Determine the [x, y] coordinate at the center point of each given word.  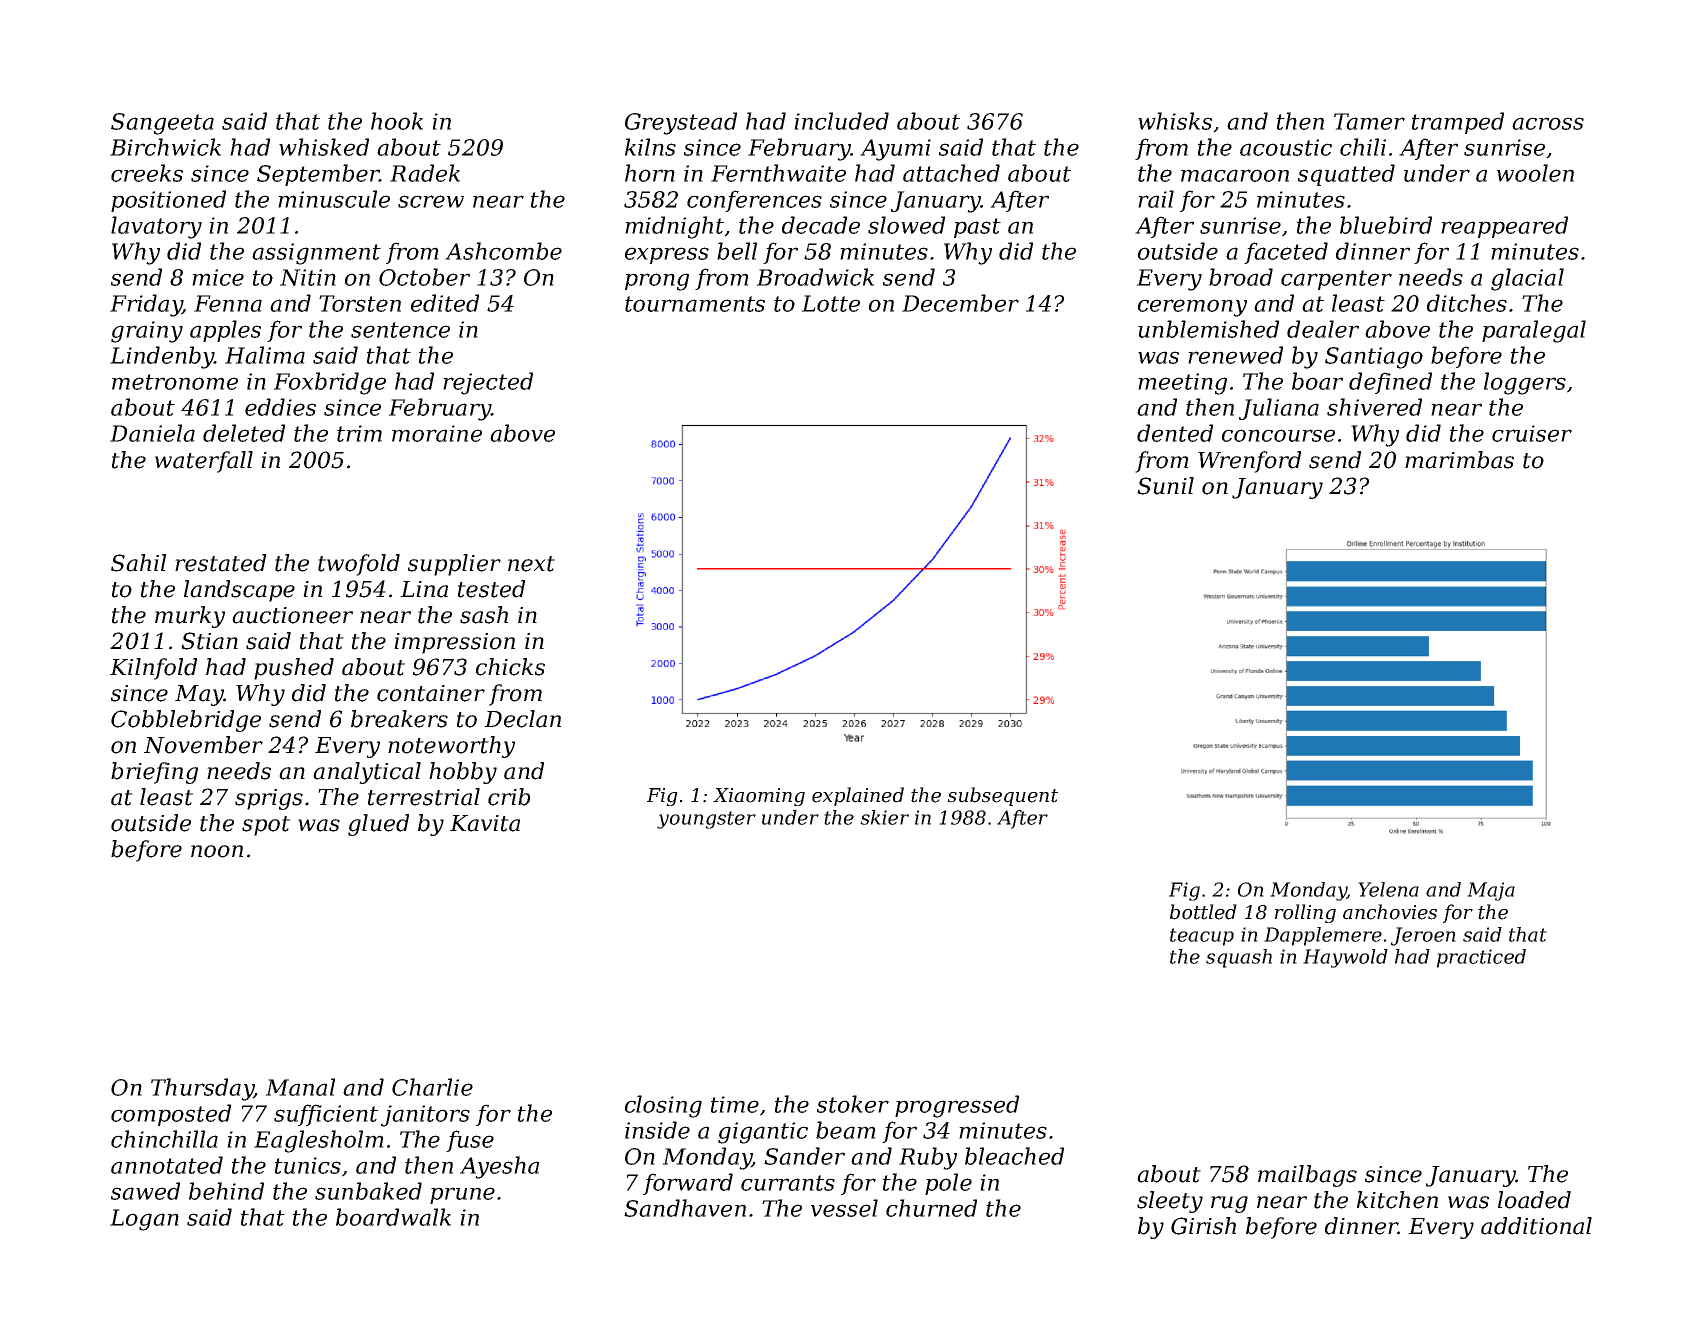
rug [1229, 1204]
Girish [1203, 1226]
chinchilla [164, 1139]
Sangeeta [162, 124]
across [1548, 123]
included [841, 121]
